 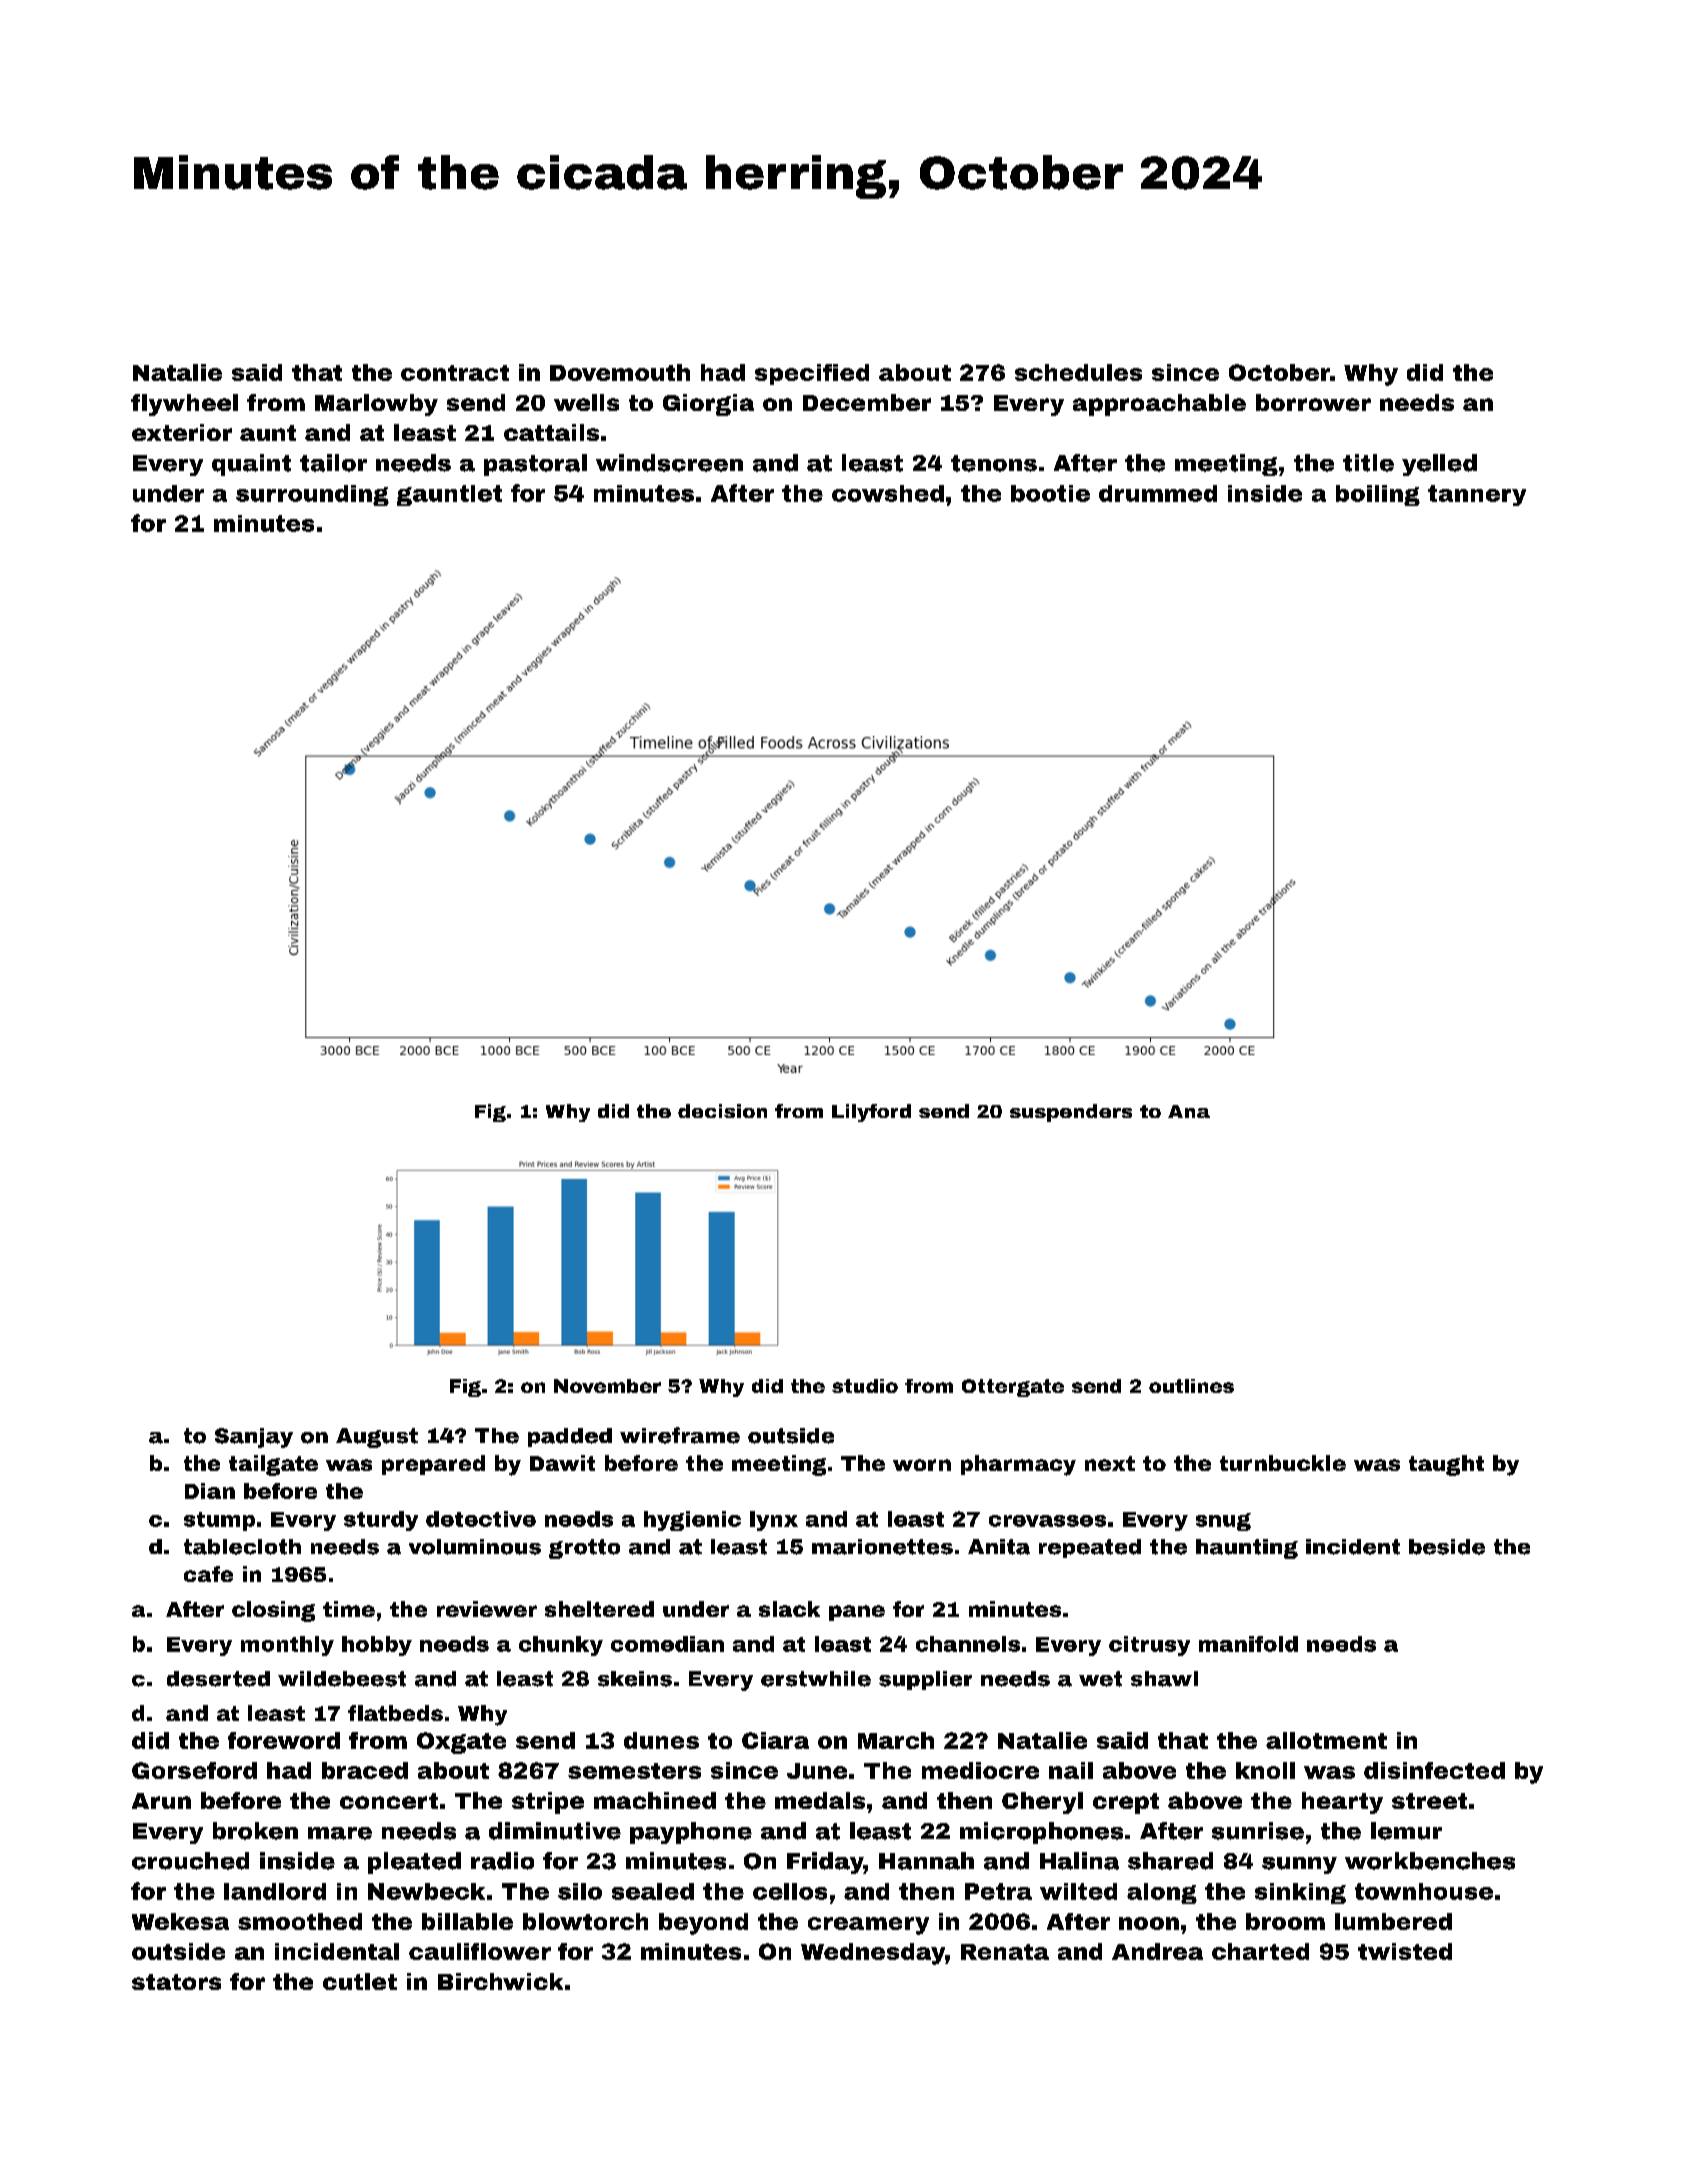 What do you see at coordinates (722, 1111) in the page?
I see `decision` at bounding box center [722, 1111].
